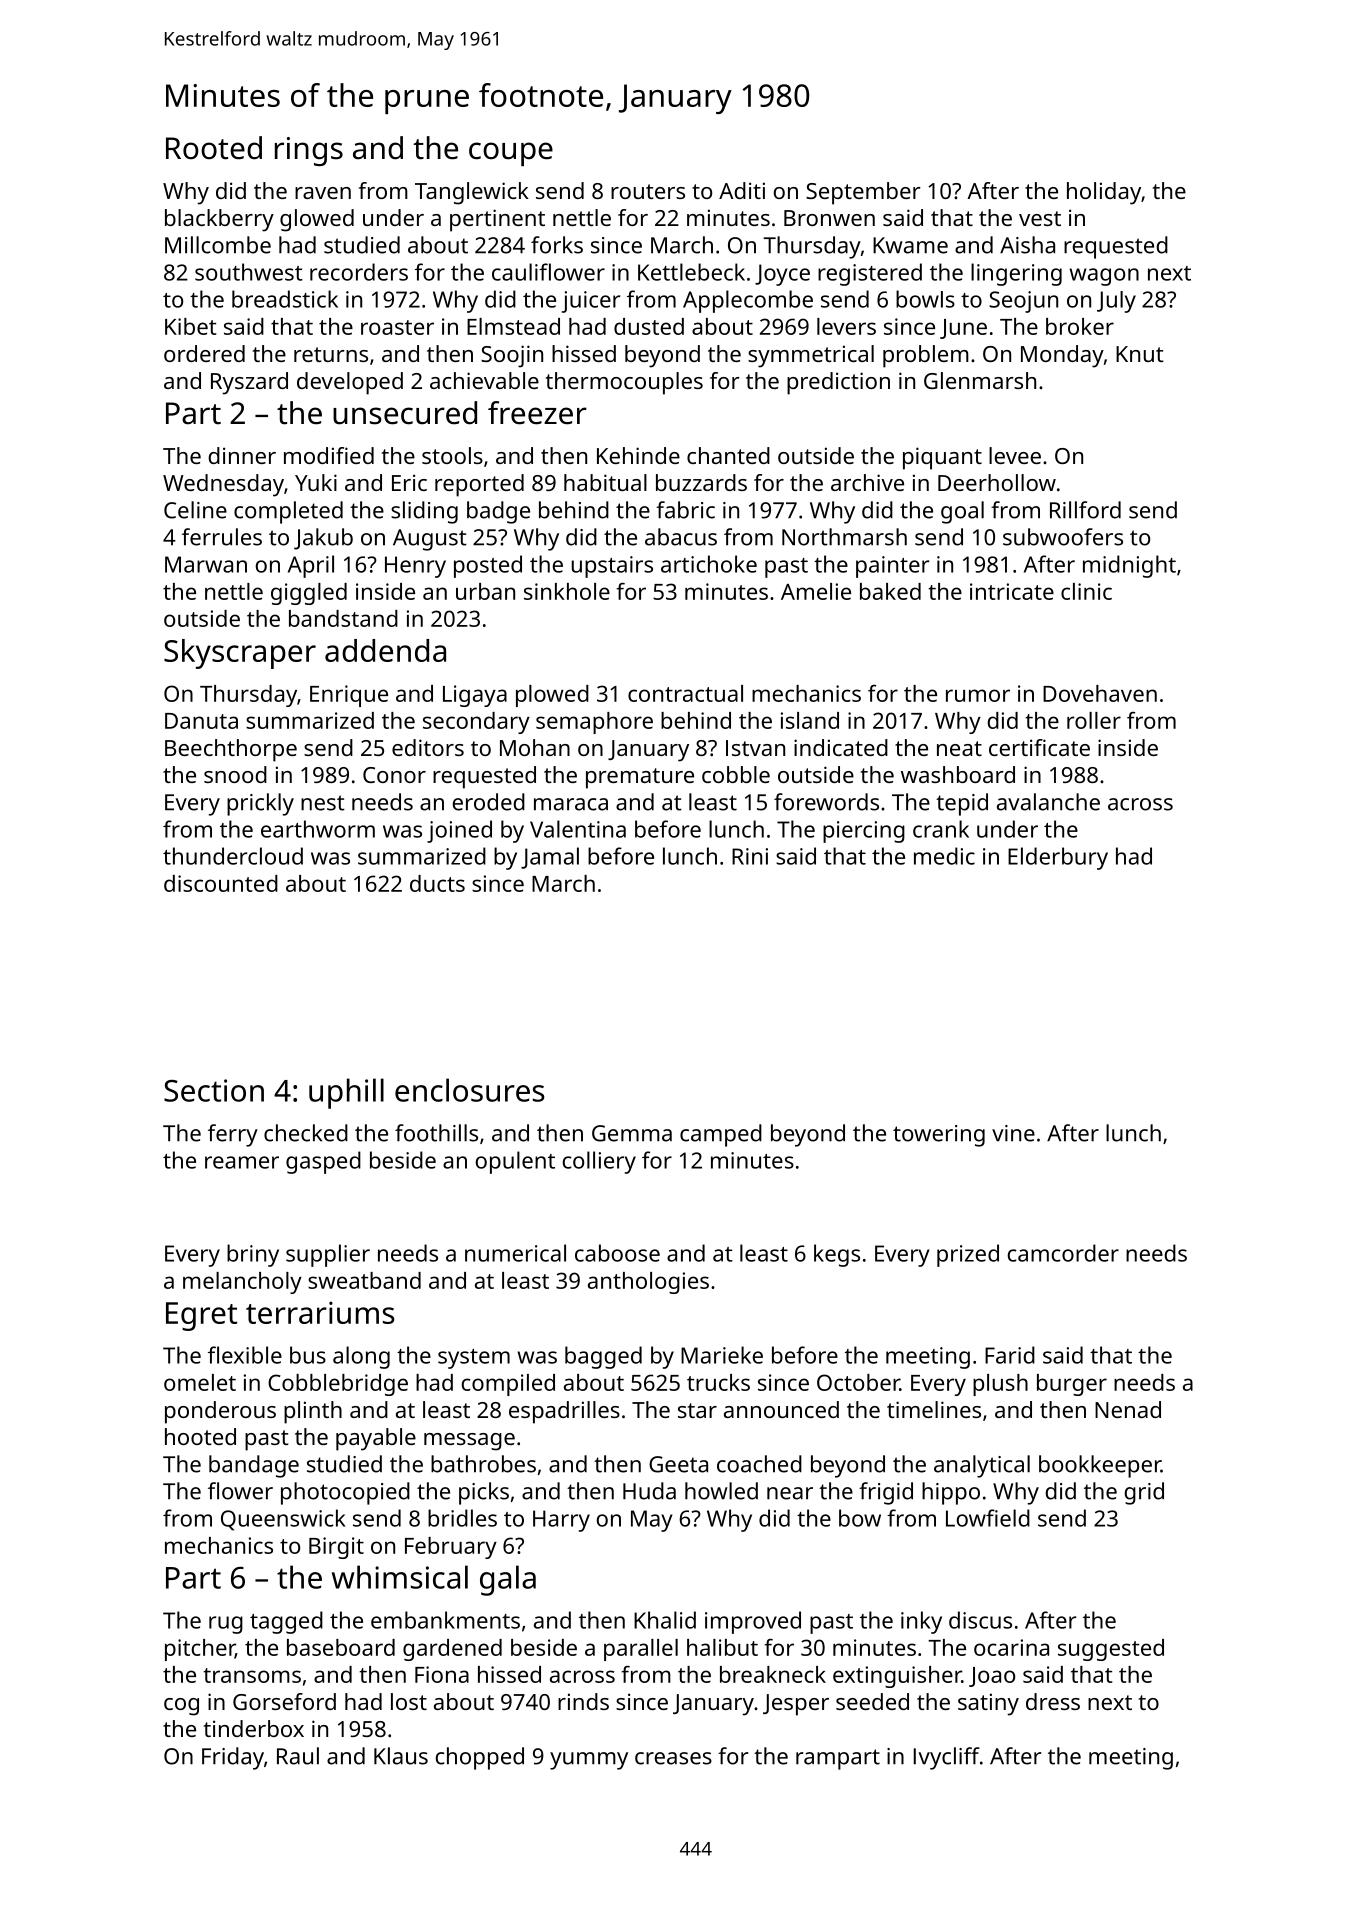 The width and height of the screenshot is (1359, 1922). I want to click on discounted, so click(221, 883).
